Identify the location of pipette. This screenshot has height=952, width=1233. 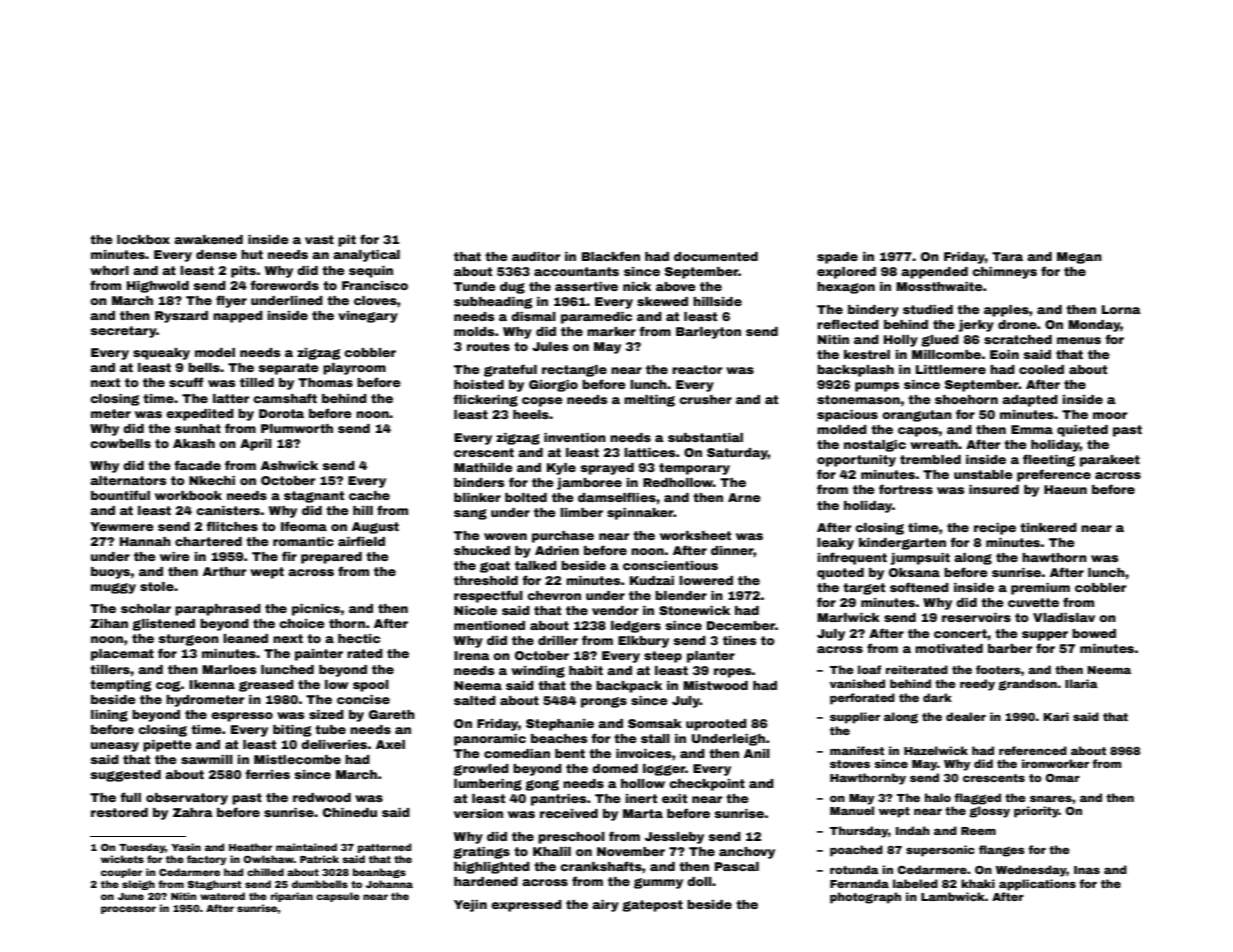
(167, 746).
